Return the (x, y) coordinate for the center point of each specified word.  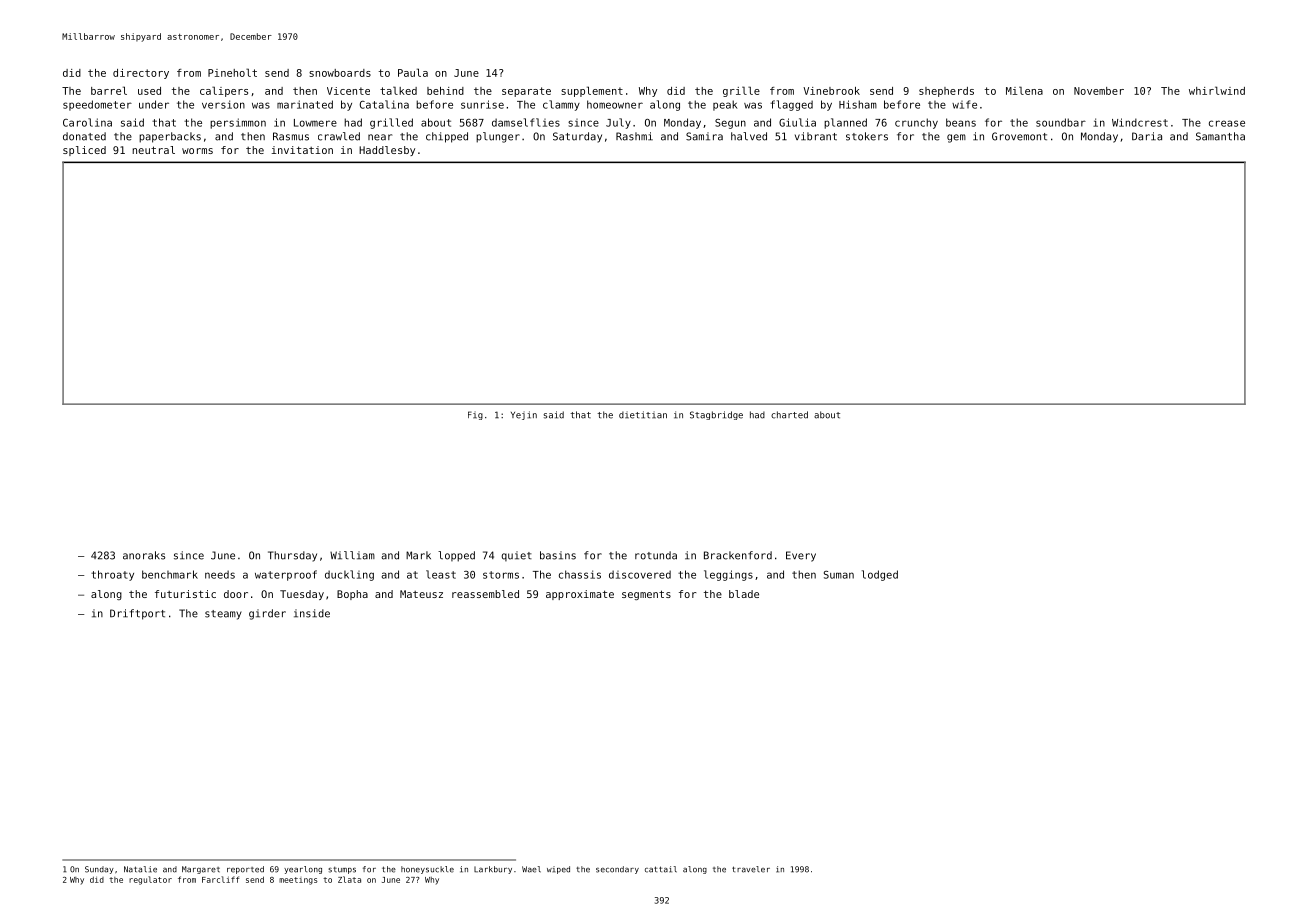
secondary (617, 870)
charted (789, 415)
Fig (475, 415)
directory (141, 74)
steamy (223, 615)
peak (725, 105)
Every (801, 556)
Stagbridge (716, 415)
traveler (751, 869)
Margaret (201, 870)
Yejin (524, 415)
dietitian (643, 415)
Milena (1024, 90)
